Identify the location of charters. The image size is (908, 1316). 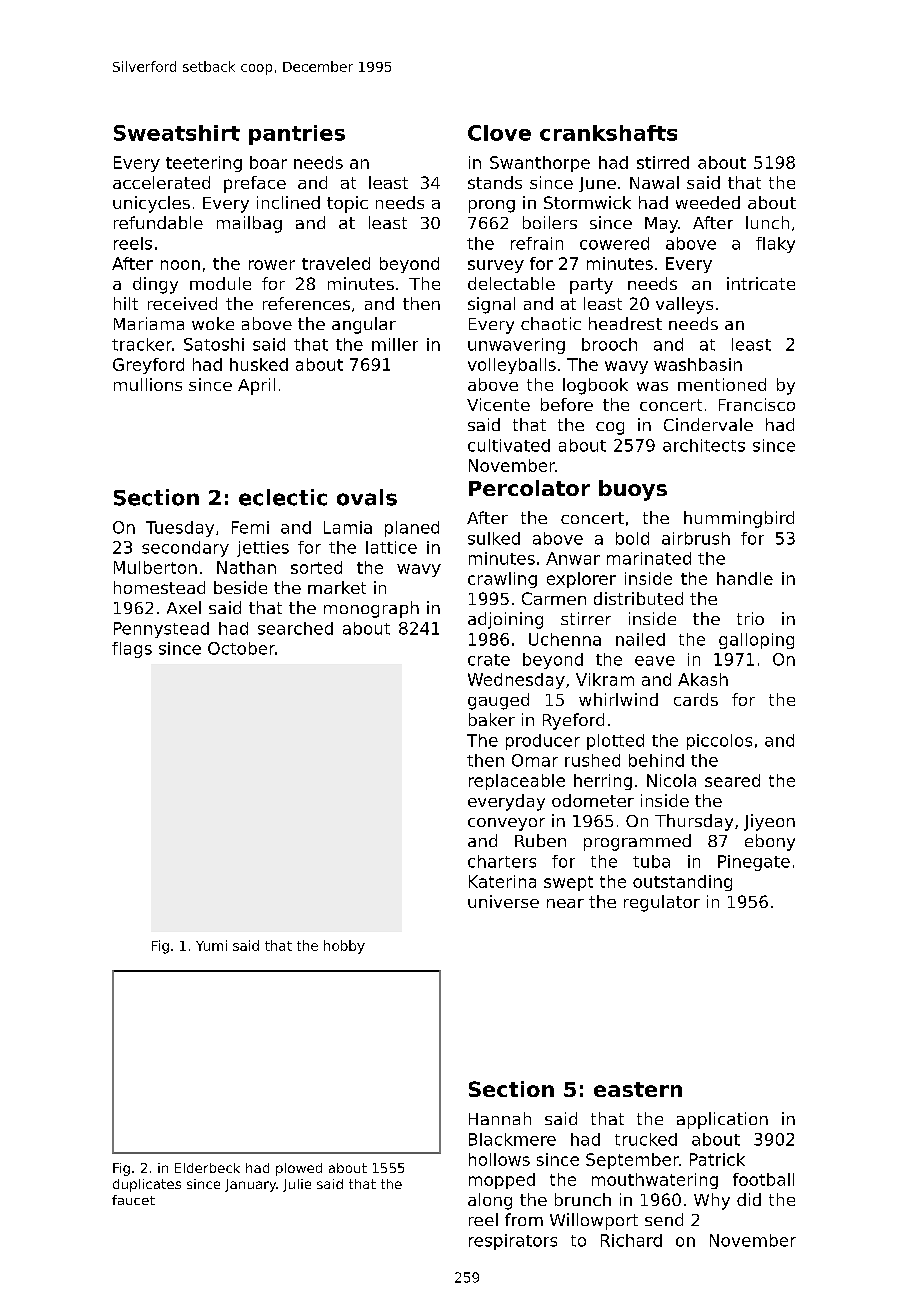
(502, 861).
